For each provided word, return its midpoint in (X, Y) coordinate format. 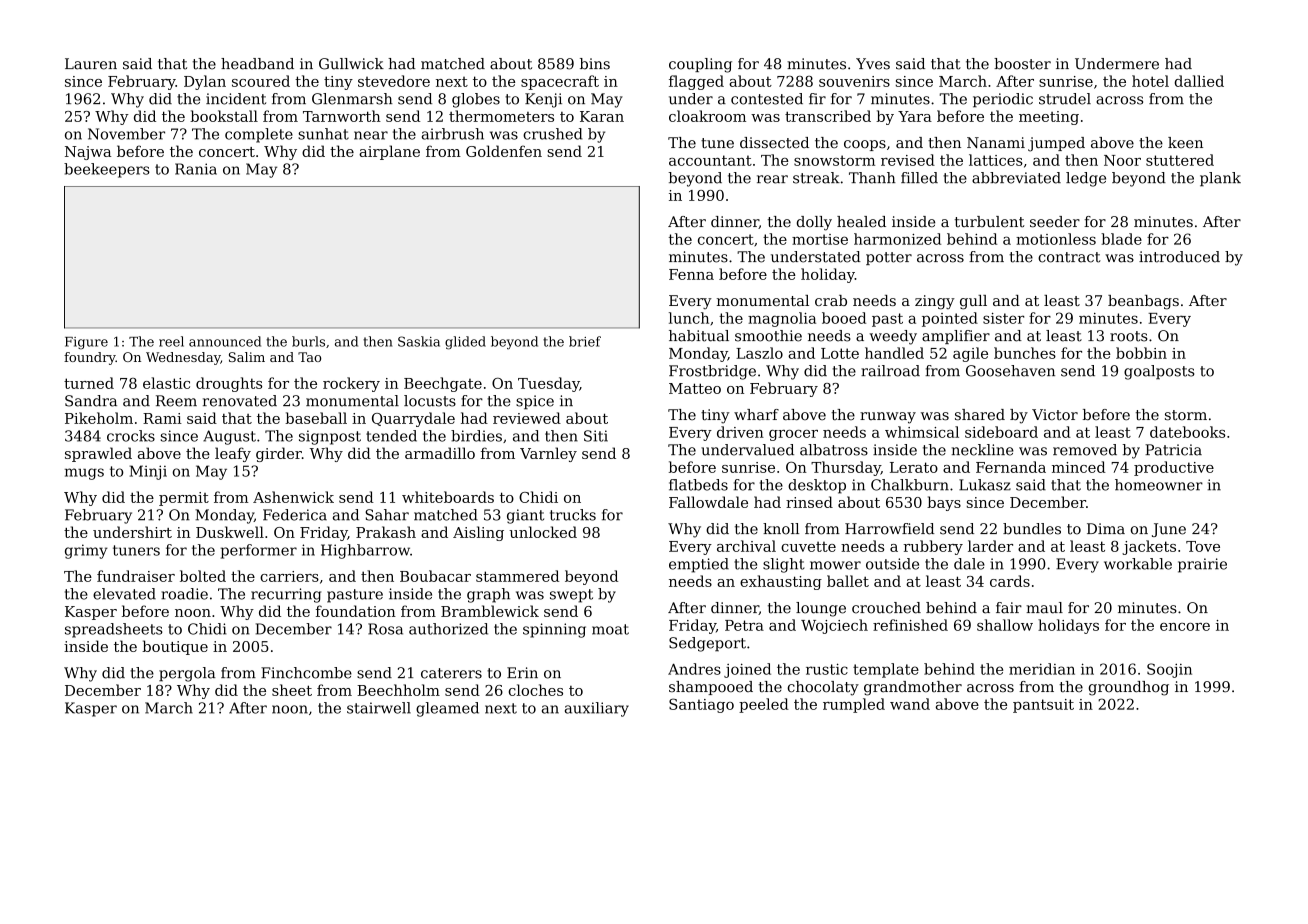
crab (831, 300)
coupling (700, 65)
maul (1044, 608)
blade (1121, 239)
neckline (983, 450)
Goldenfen (504, 151)
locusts (430, 401)
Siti (596, 436)
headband (257, 64)
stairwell (379, 708)
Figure (86, 343)
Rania (196, 169)
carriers (289, 576)
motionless (1056, 239)
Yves (873, 64)
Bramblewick (490, 611)
